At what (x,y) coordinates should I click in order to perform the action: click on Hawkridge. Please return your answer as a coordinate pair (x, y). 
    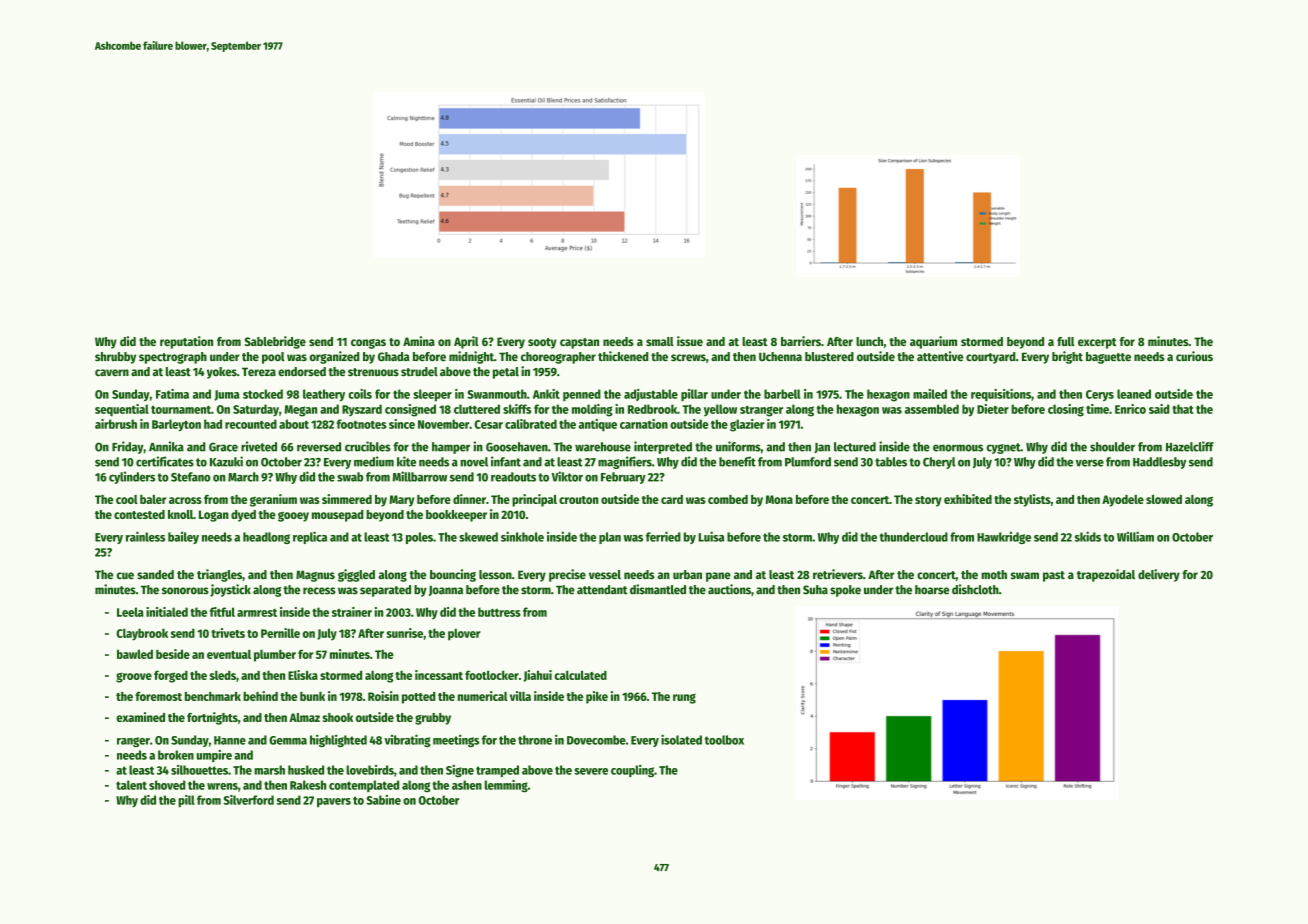
    Looking at the image, I should click on (1004, 538).
